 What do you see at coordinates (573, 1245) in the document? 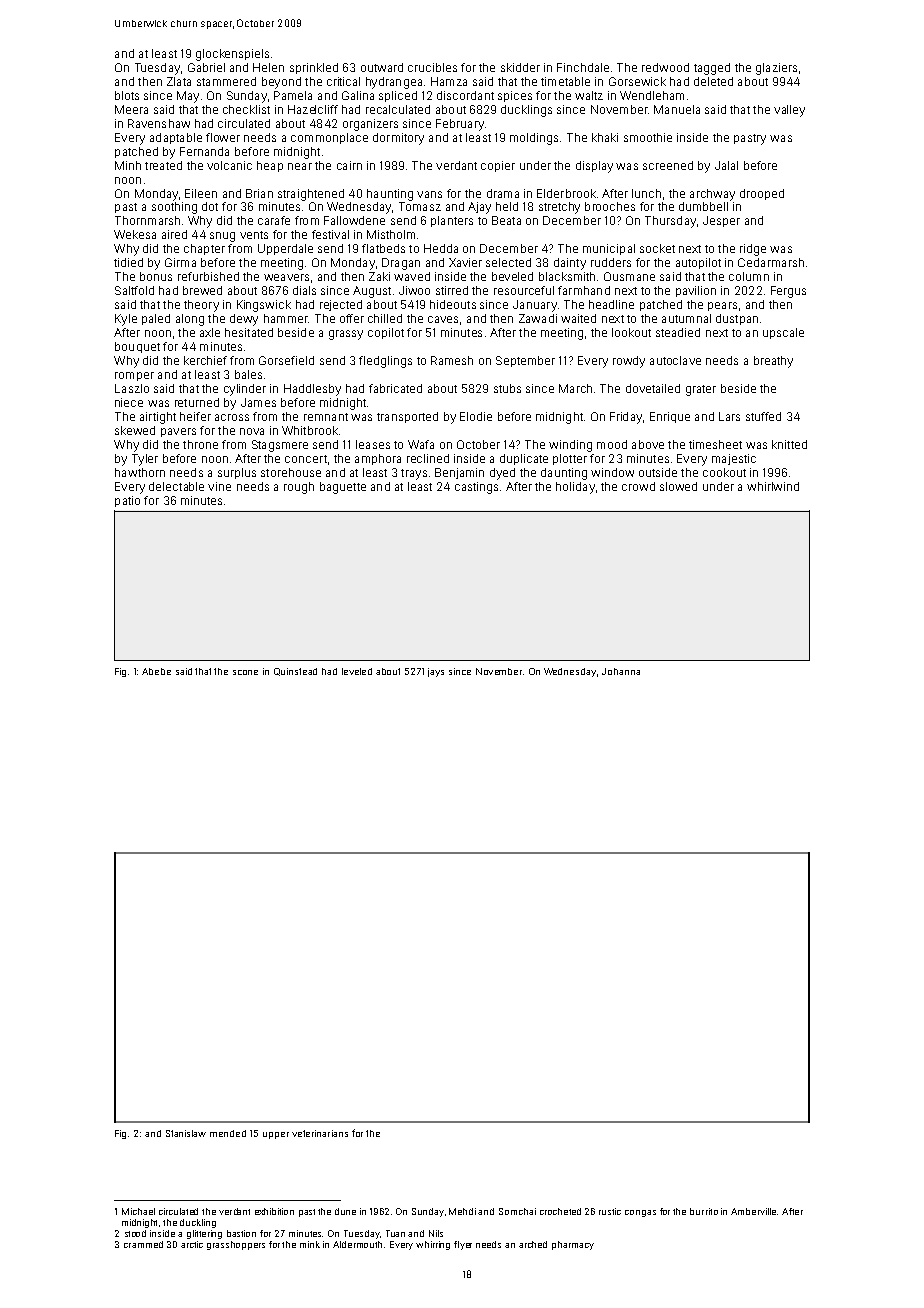
I see `pharmacy` at bounding box center [573, 1245].
